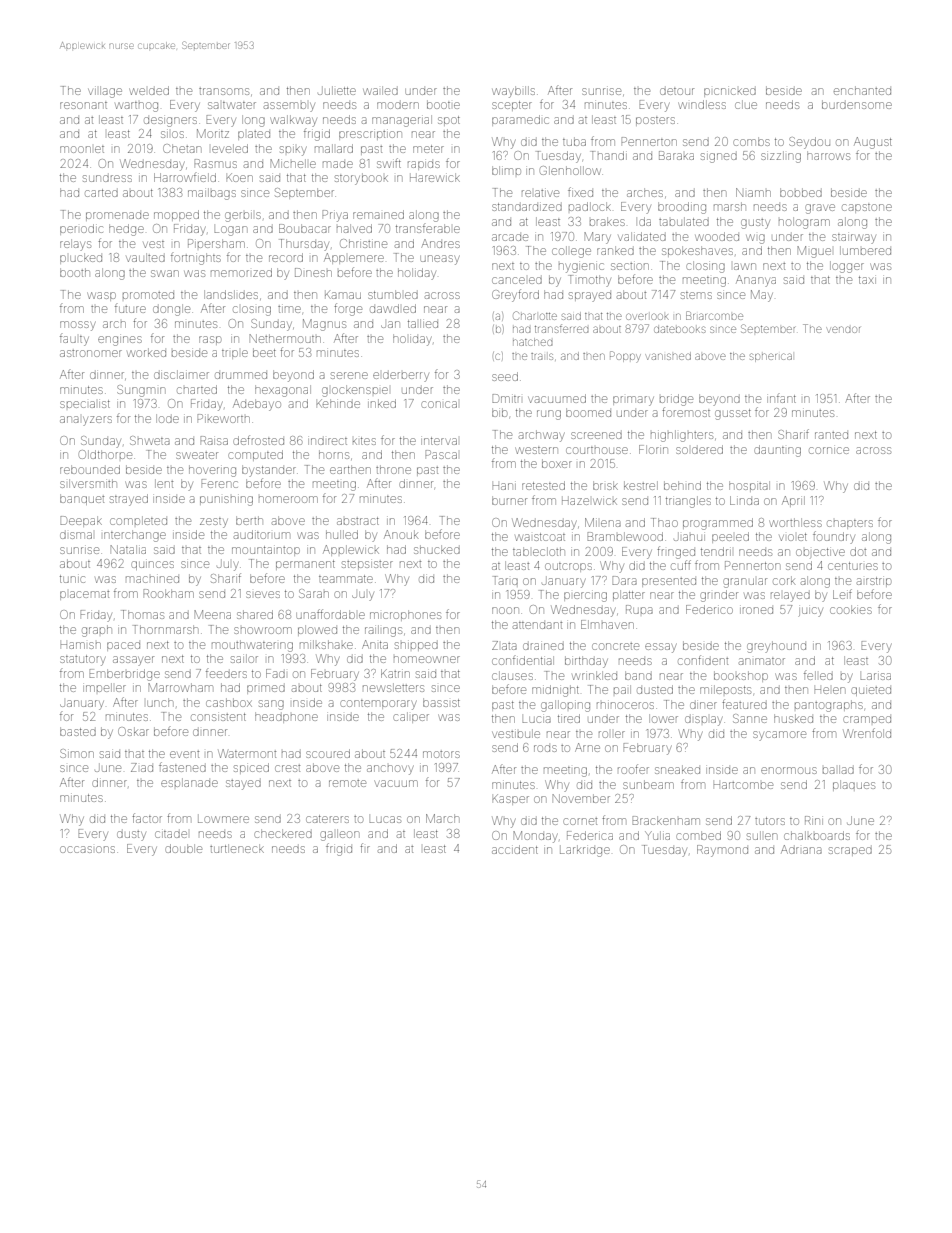 This page has width=952, height=1233. Describe the element at coordinates (699, 449) in the page. I see `soldered` at that location.
